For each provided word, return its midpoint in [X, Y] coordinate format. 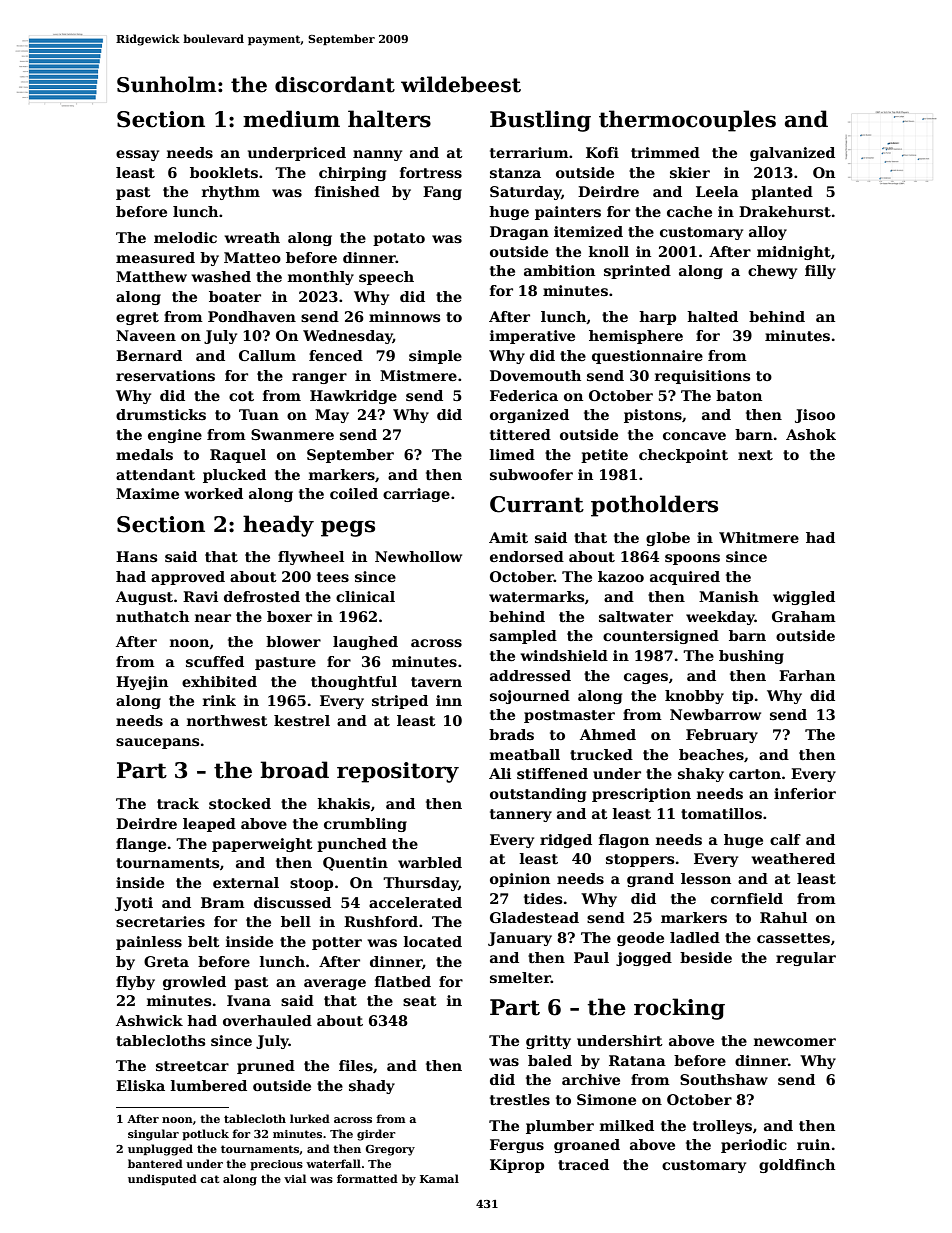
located [433, 941]
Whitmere [759, 537]
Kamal [439, 1178]
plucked [234, 476]
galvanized [792, 154]
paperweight [262, 845]
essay [137, 155]
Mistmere [418, 375]
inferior [805, 793]
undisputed [162, 1180]
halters [389, 119]
